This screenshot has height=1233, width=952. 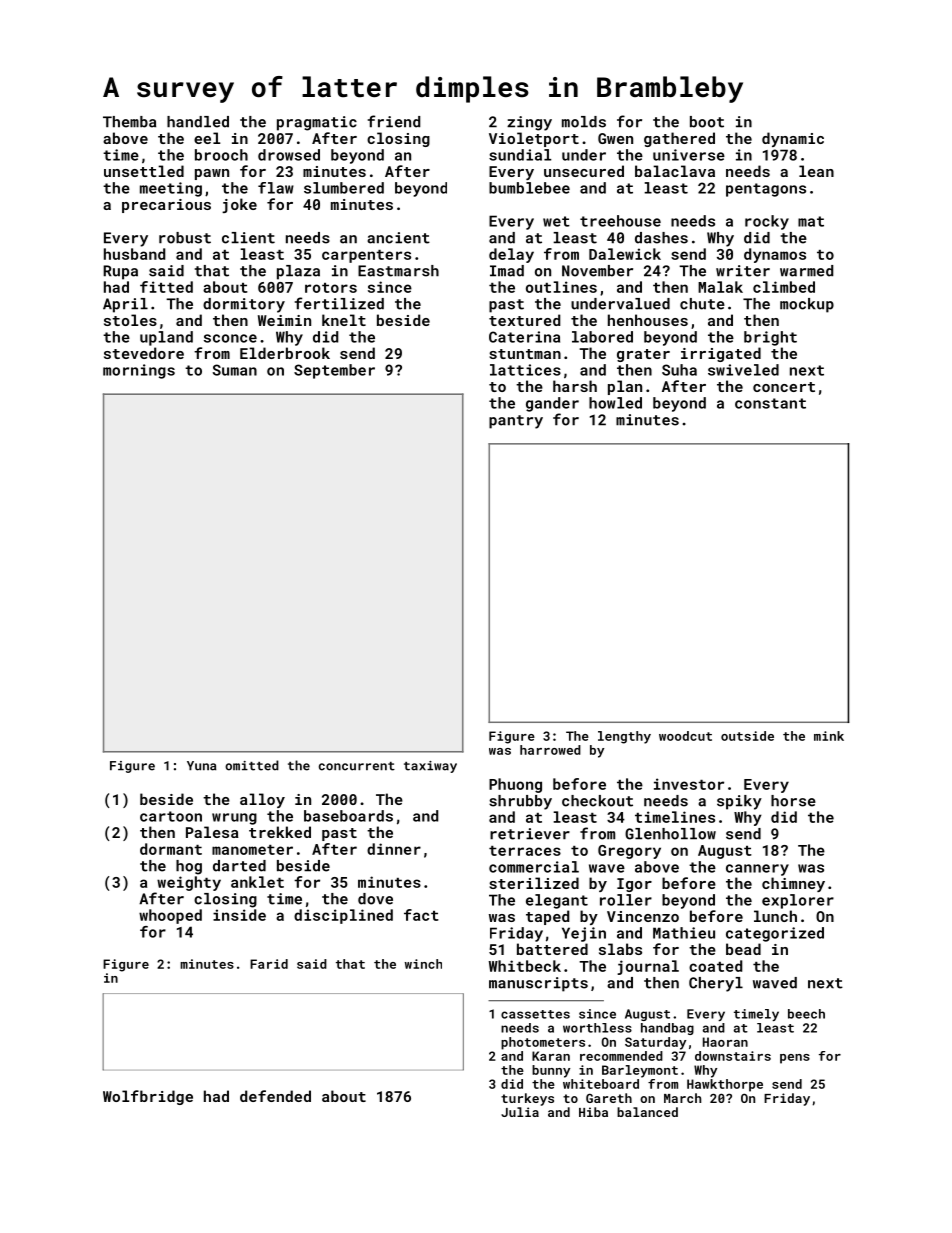 What do you see at coordinates (525, 370) in the screenshot?
I see `lattices` at bounding box center [525, 370].
